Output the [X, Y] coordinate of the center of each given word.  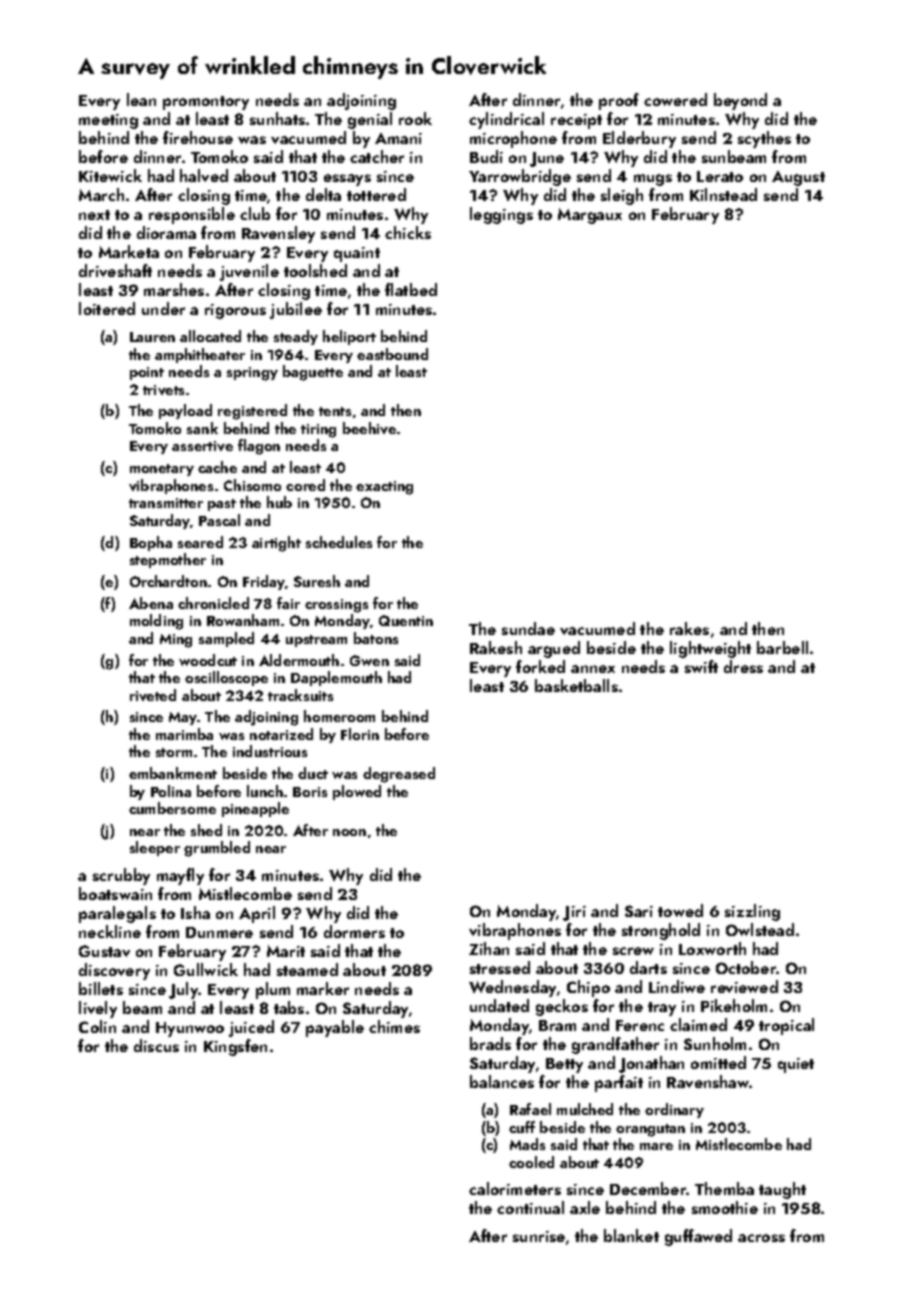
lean [141, 99]
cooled [531, 1162]
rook [415, 118]
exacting [384, 488]
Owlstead [760, 929]
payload [185, 411]
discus [156, 1045]
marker [323, 988]
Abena [151, 603]
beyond [740, 101]
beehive [369, 428]
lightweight [710, 649]
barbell [782, 647]
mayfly [180, 876]
